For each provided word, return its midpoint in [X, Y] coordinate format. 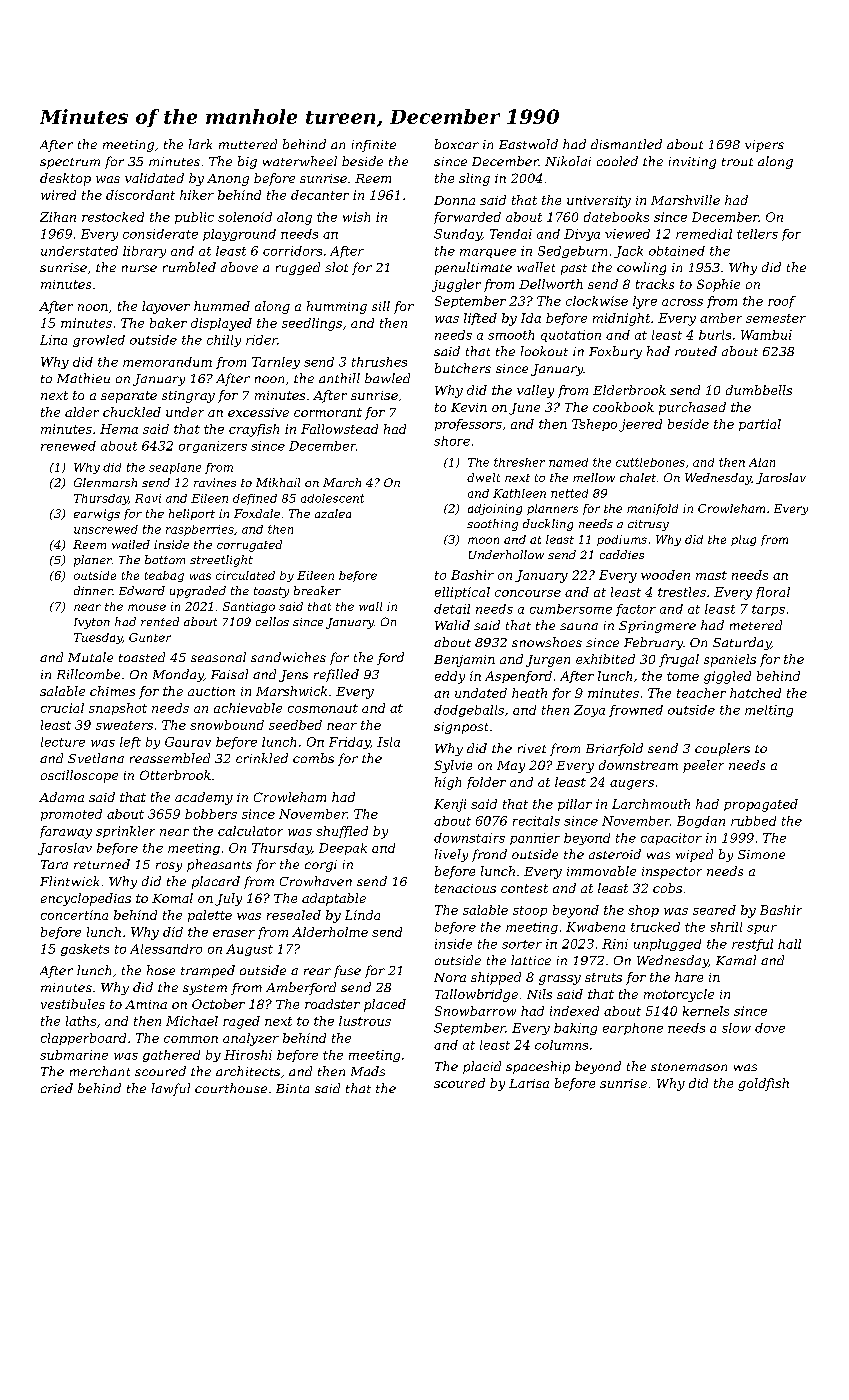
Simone [761, 854]
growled [99, 341]
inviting [692, 163]
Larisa [529, 1083]
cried [57, 1088]
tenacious [465, 888]
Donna [454, 200]
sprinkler [125, 832]
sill [381, 306]
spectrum [70, 163]
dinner [93, 590]
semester [776, 318]
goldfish [763, 1084]
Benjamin [464, 661]
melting [769, 711]
